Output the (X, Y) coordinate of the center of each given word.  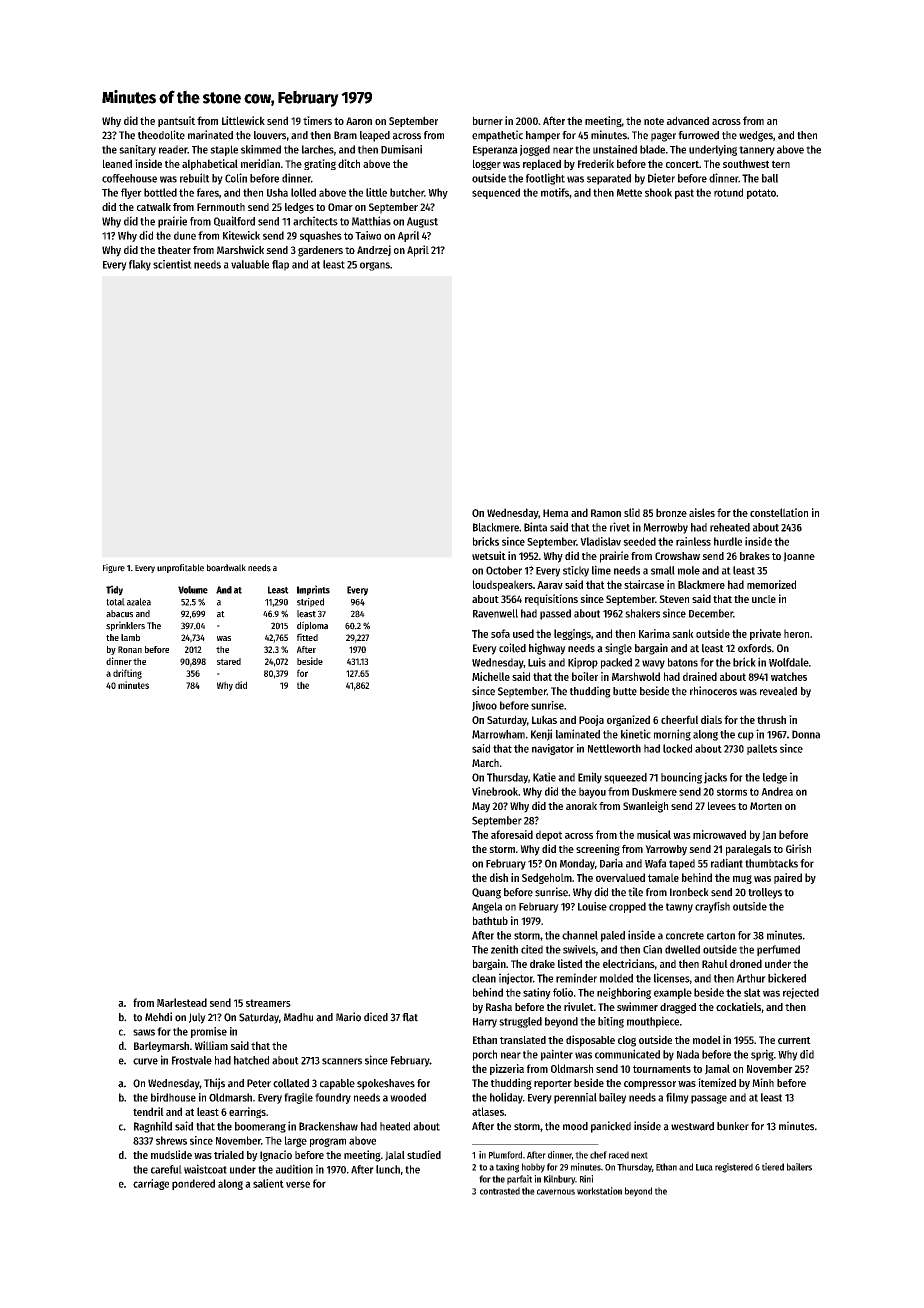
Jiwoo (484, 706)
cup (746, 736)
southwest (746, 163)
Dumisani (401, 149)
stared (229, 661)
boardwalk (226, 568)
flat (410, 1017)
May (481, 807)
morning (672, 735)
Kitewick (241, 235)
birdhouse (173, 1097)
